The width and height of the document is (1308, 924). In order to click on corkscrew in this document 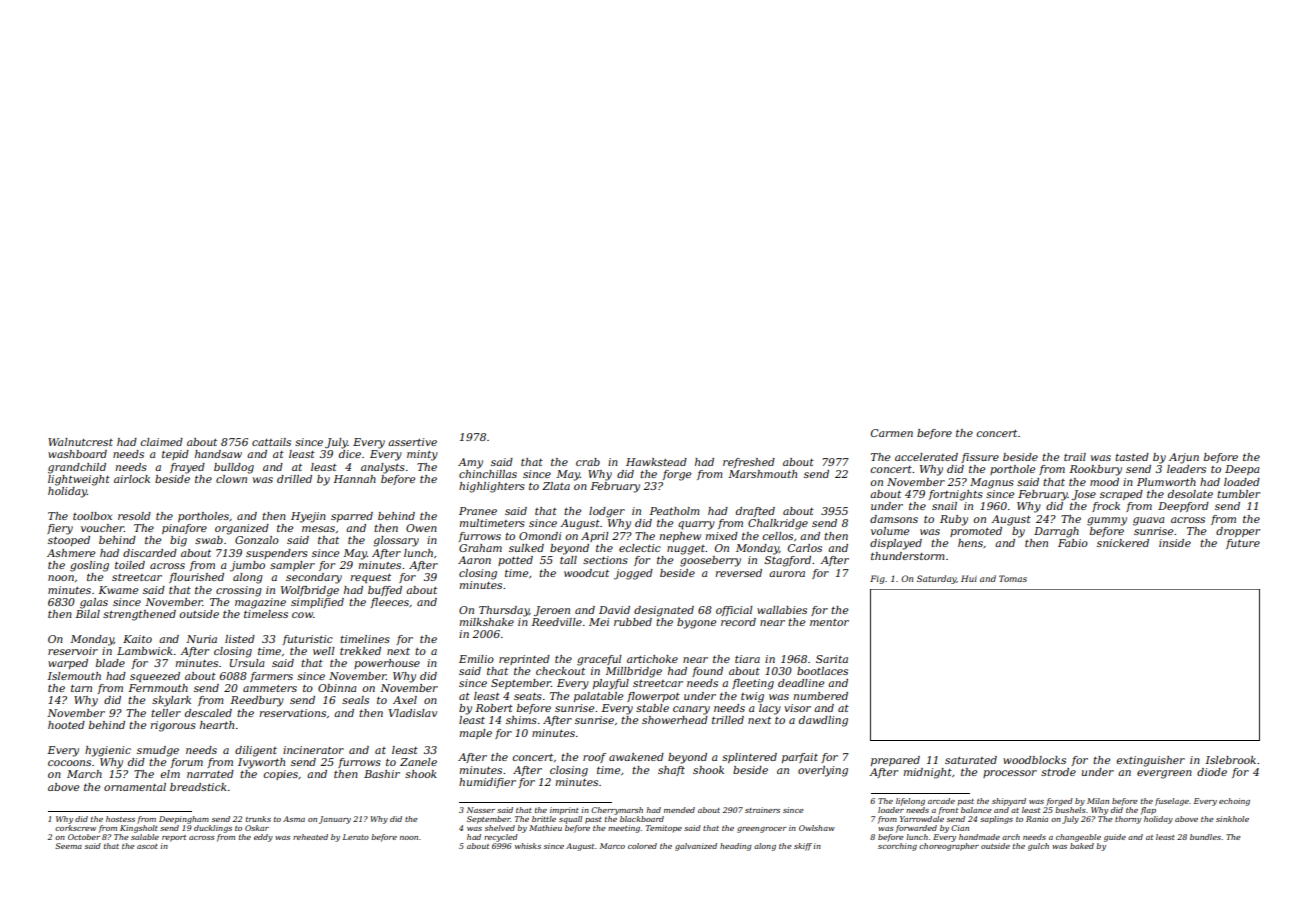, I will do `click(75, 828)`.
